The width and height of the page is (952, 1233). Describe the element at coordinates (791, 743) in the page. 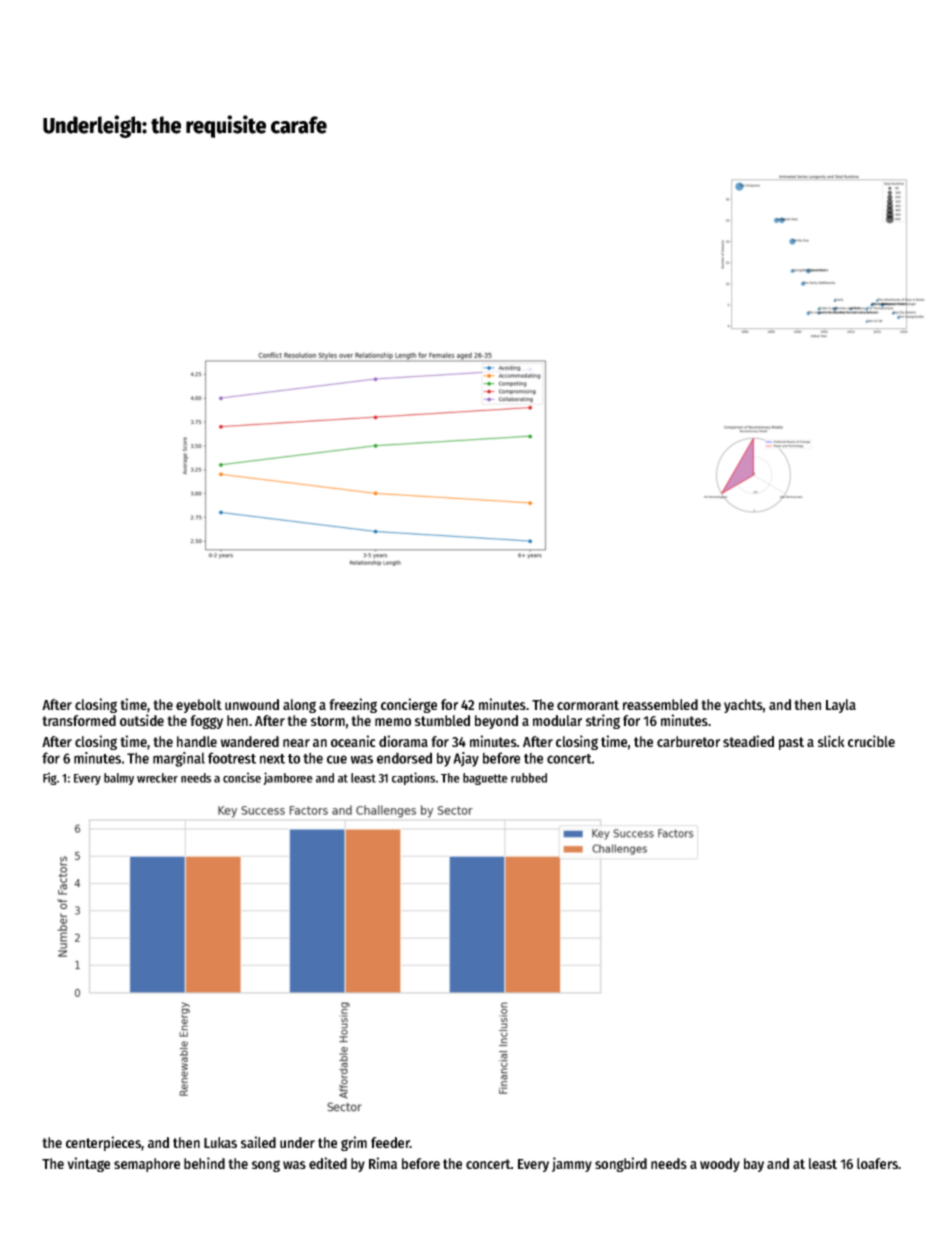

I see `past` at that location.
